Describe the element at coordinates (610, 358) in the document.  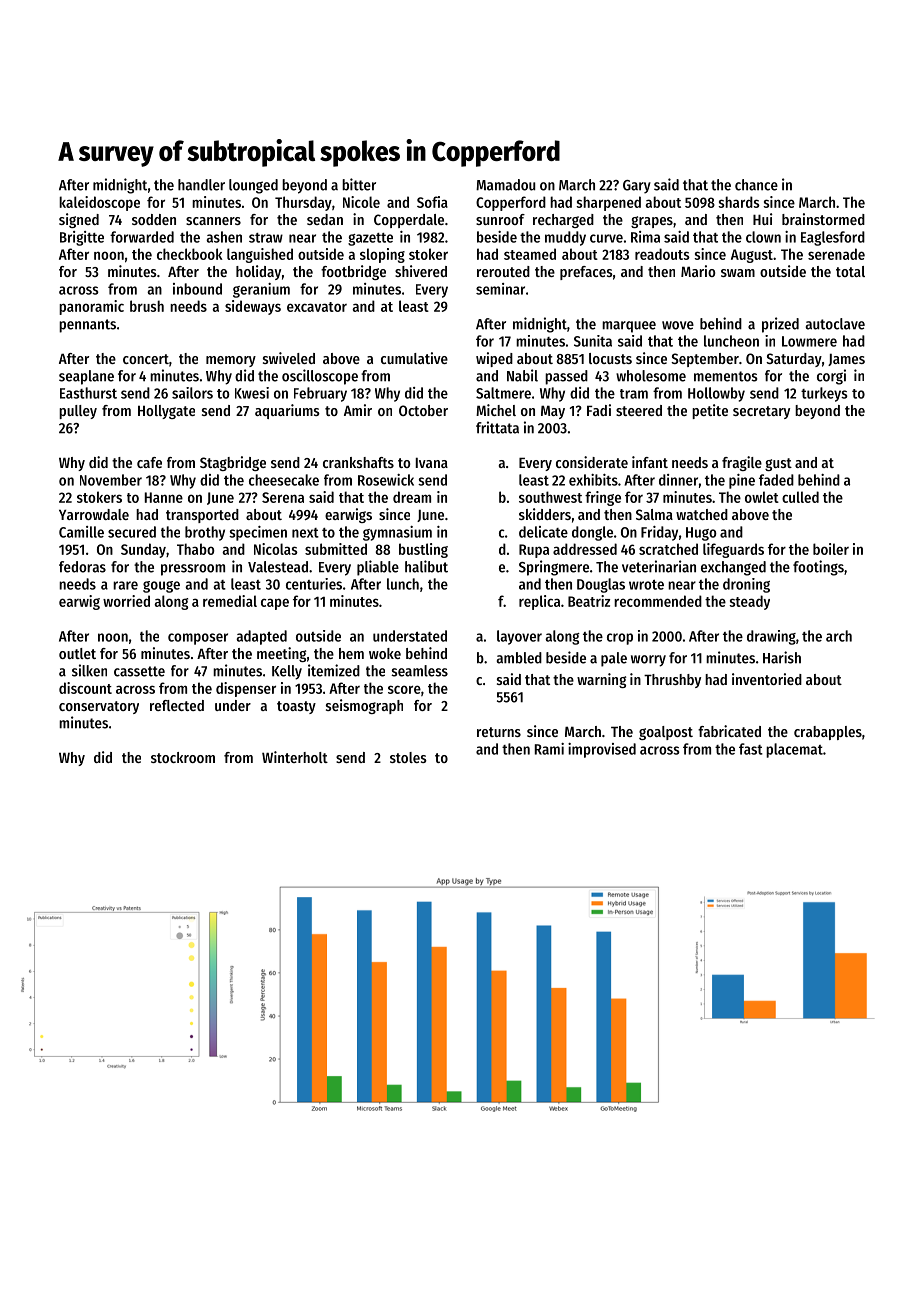
I see `locusts` at that location.
